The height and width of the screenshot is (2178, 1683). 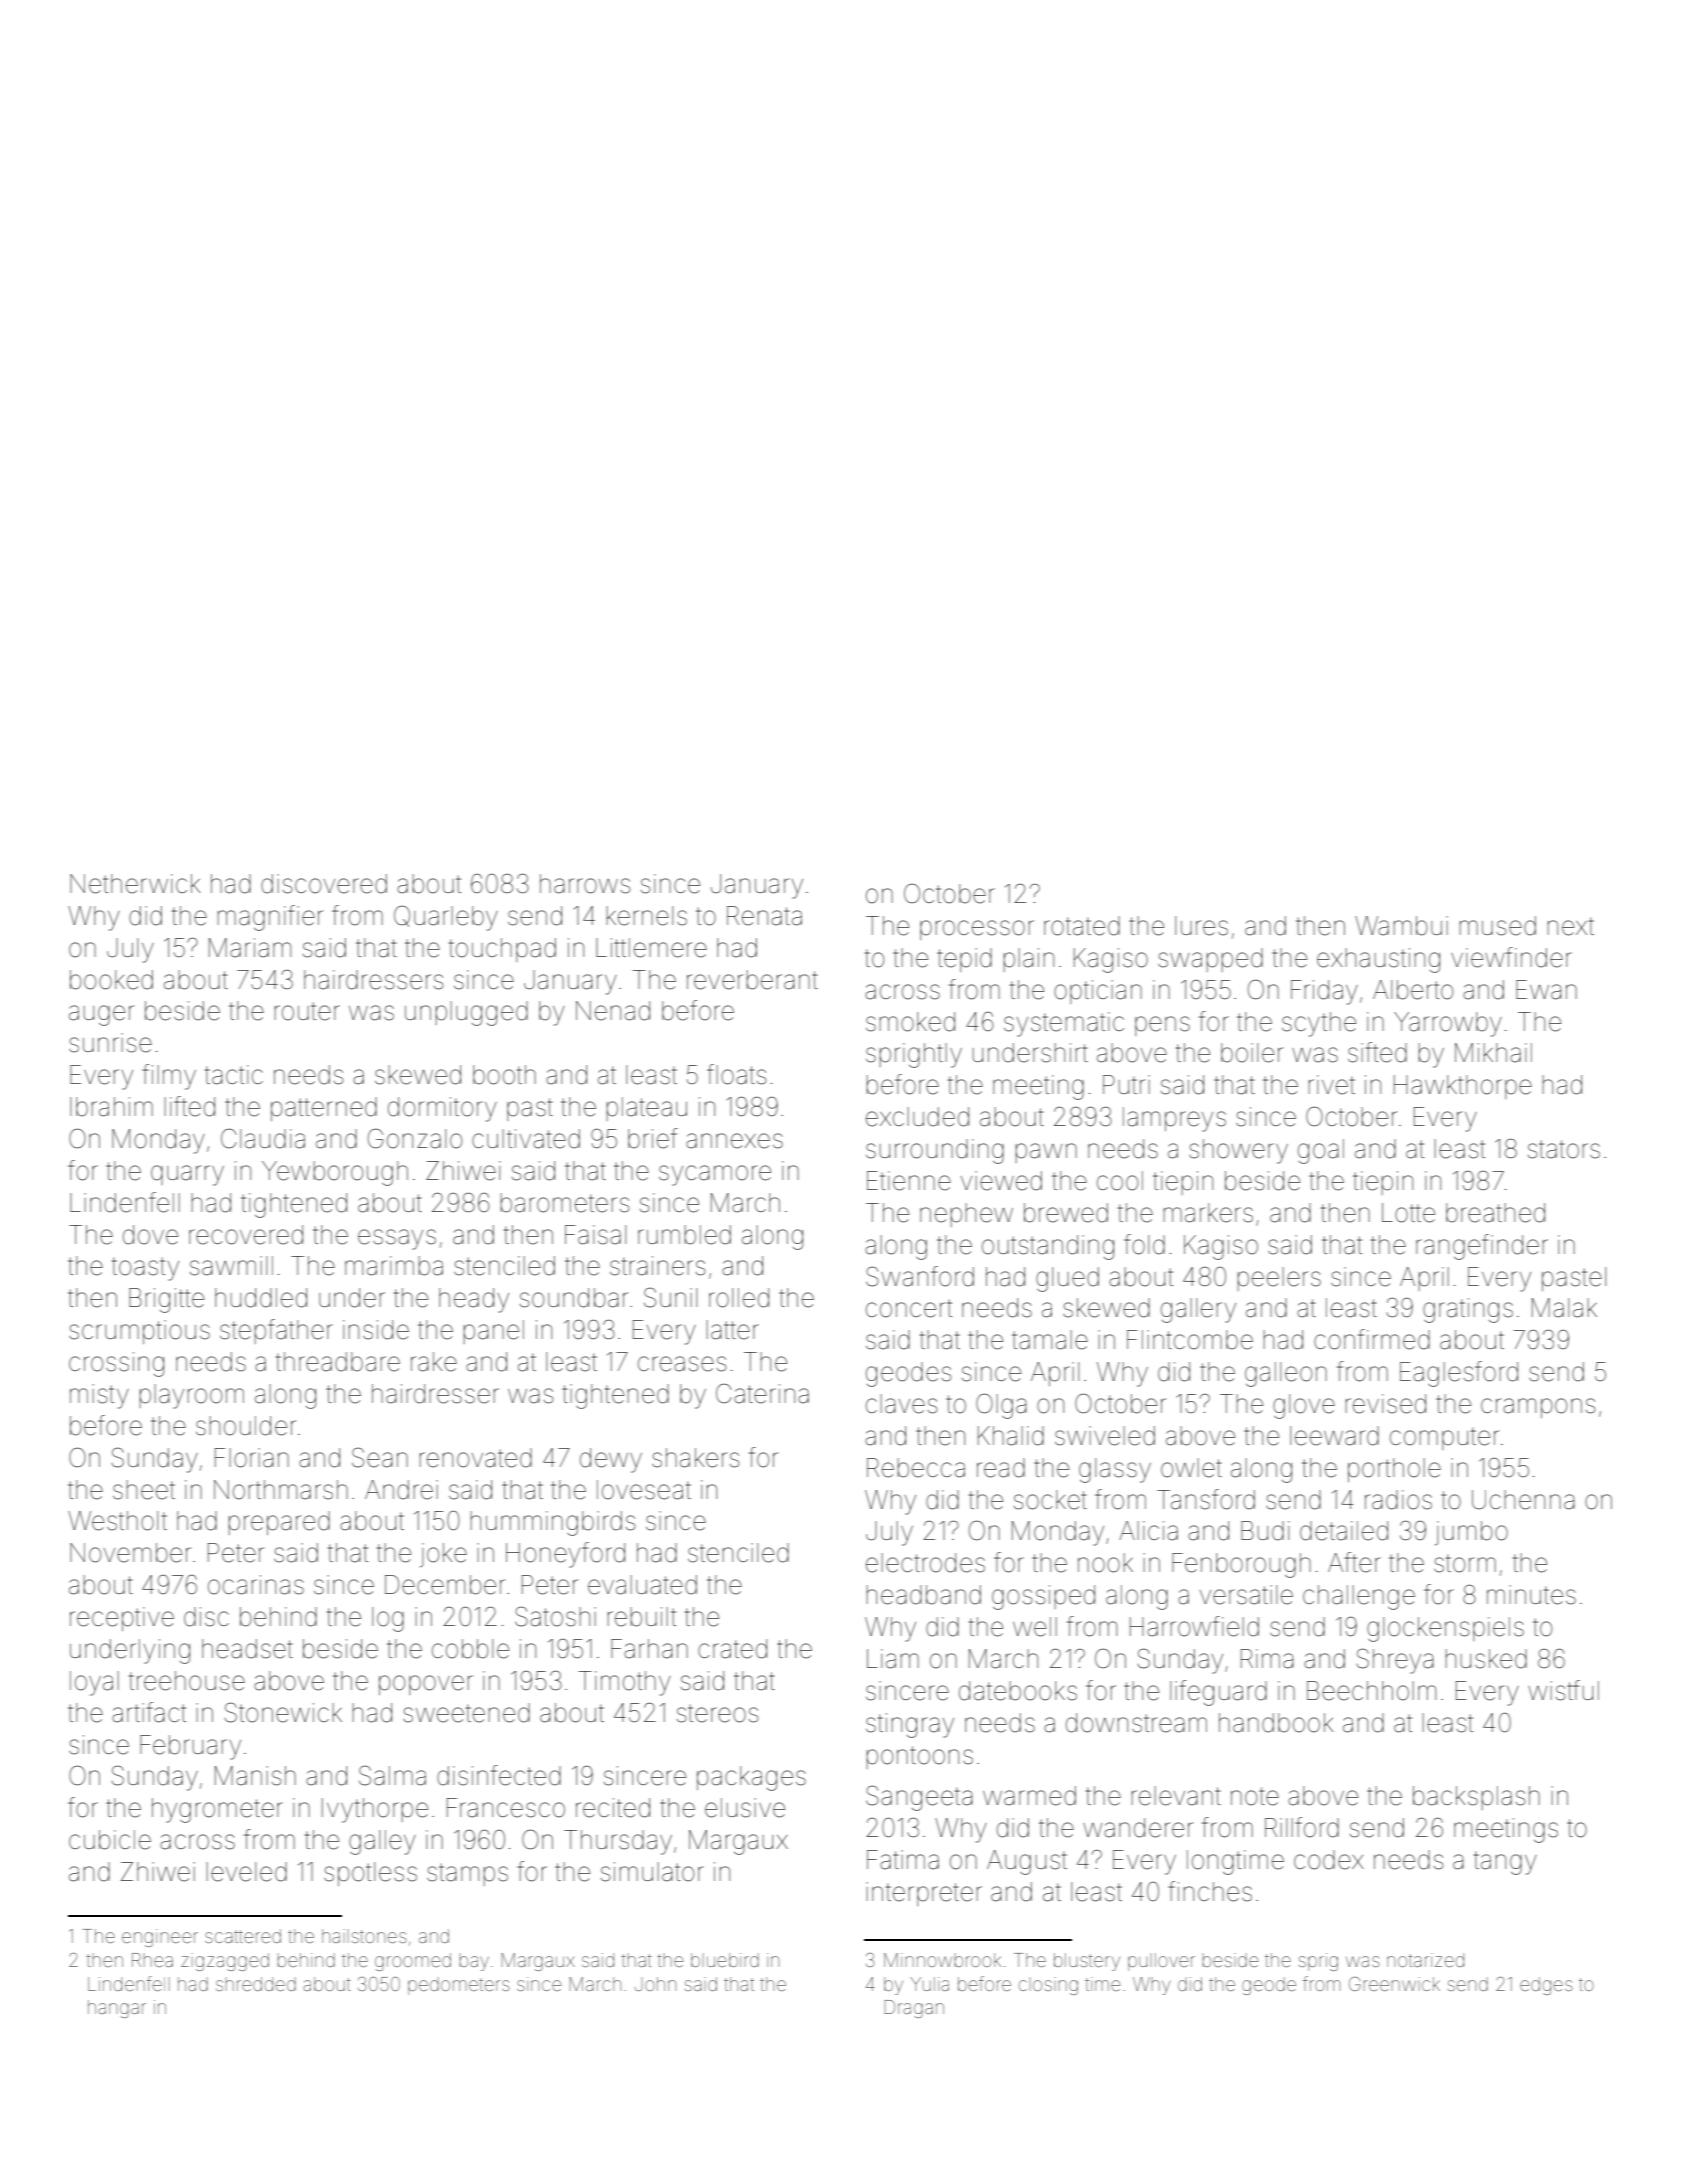 I want to click on Renata, so click(x=764, y=916).
